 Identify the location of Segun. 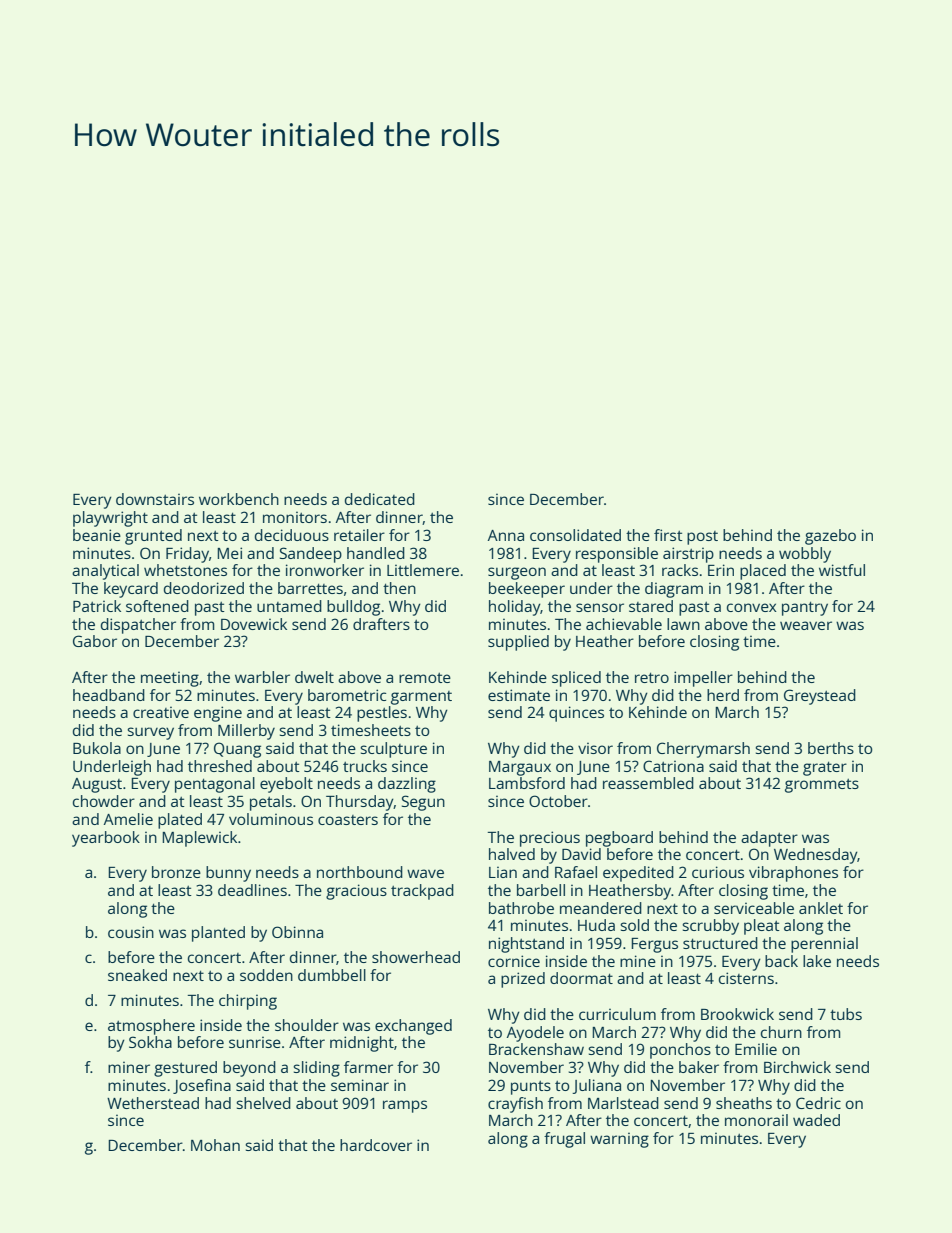
(423, 803).
